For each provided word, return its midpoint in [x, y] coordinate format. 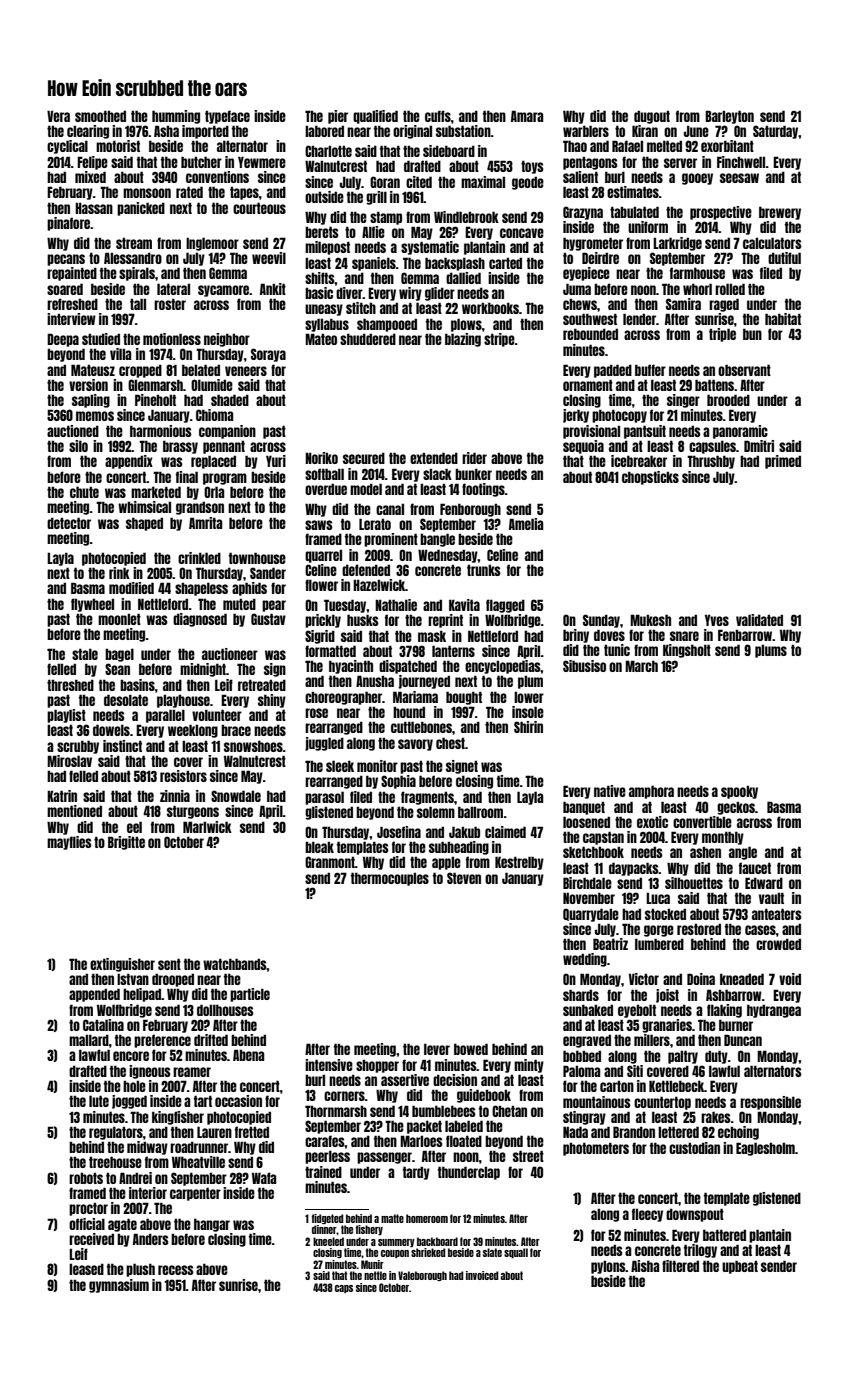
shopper [377, 1066]
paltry [683, 1057]
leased [86, 1269]
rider [474, 458]
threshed [70, 685]
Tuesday [345, 606]
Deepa [63, 340]
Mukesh [650, 620]
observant [744, 370]
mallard [89, 1040]
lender [639, 319]
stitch [361, 308]
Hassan [94, 208]
